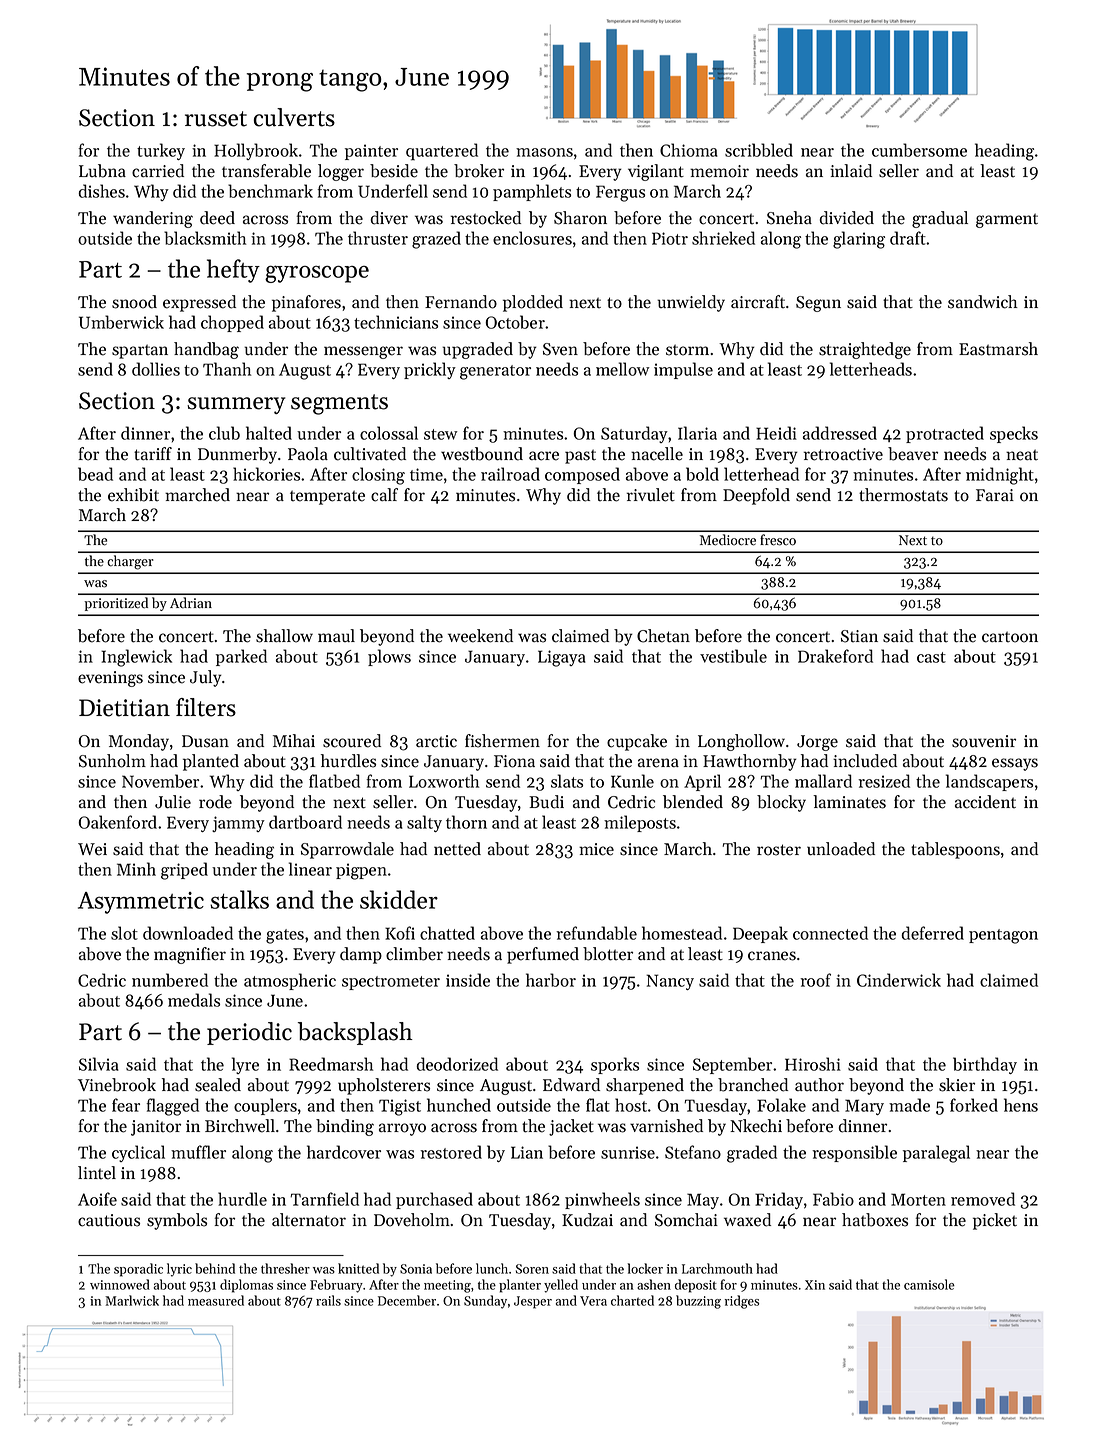  What do you see at coordinates (919, 150) in the screenshot?
I see `cumbersome` at bounding box center [919, 150].
